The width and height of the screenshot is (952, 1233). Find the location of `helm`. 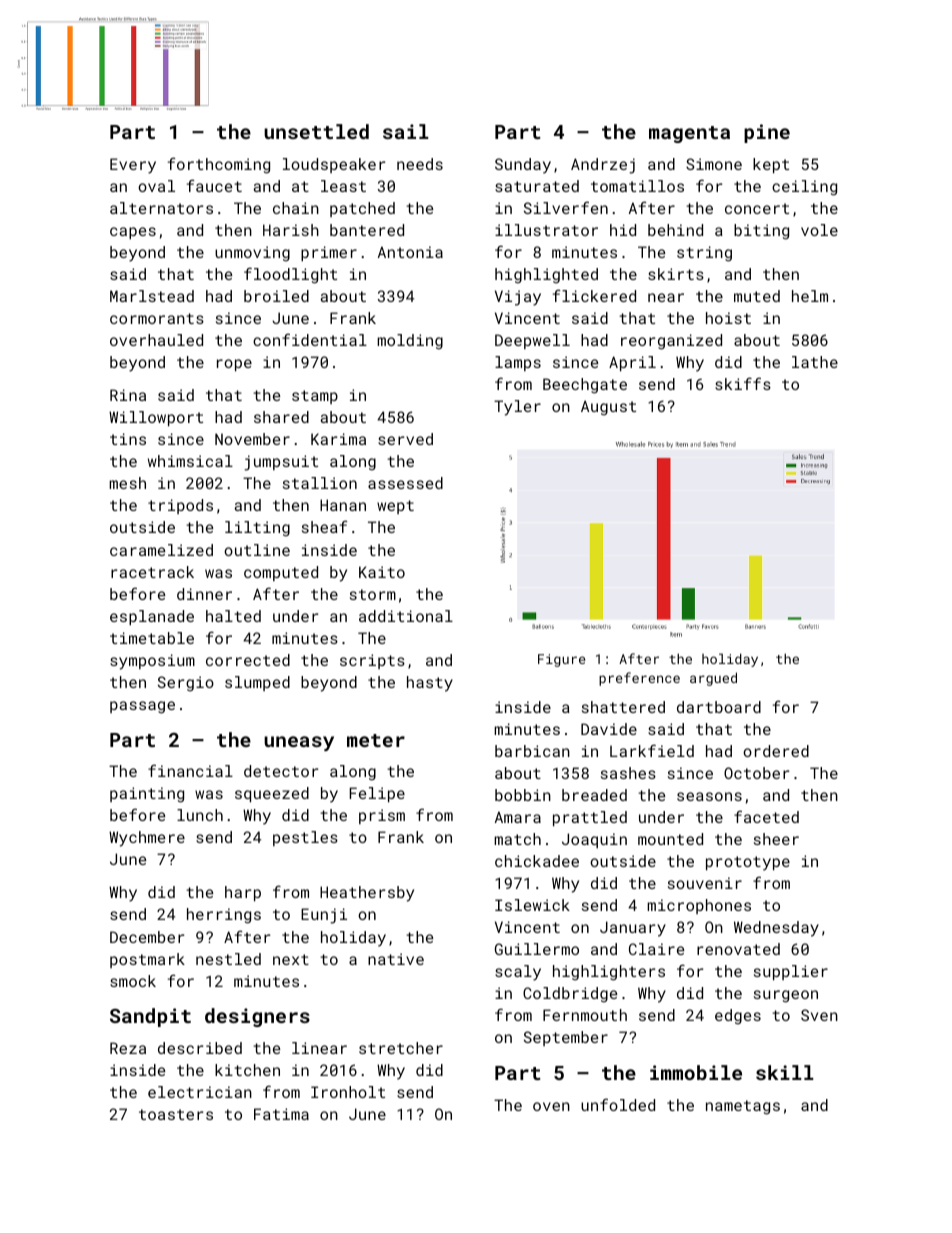

helm is located at coordinates (810, 296).
